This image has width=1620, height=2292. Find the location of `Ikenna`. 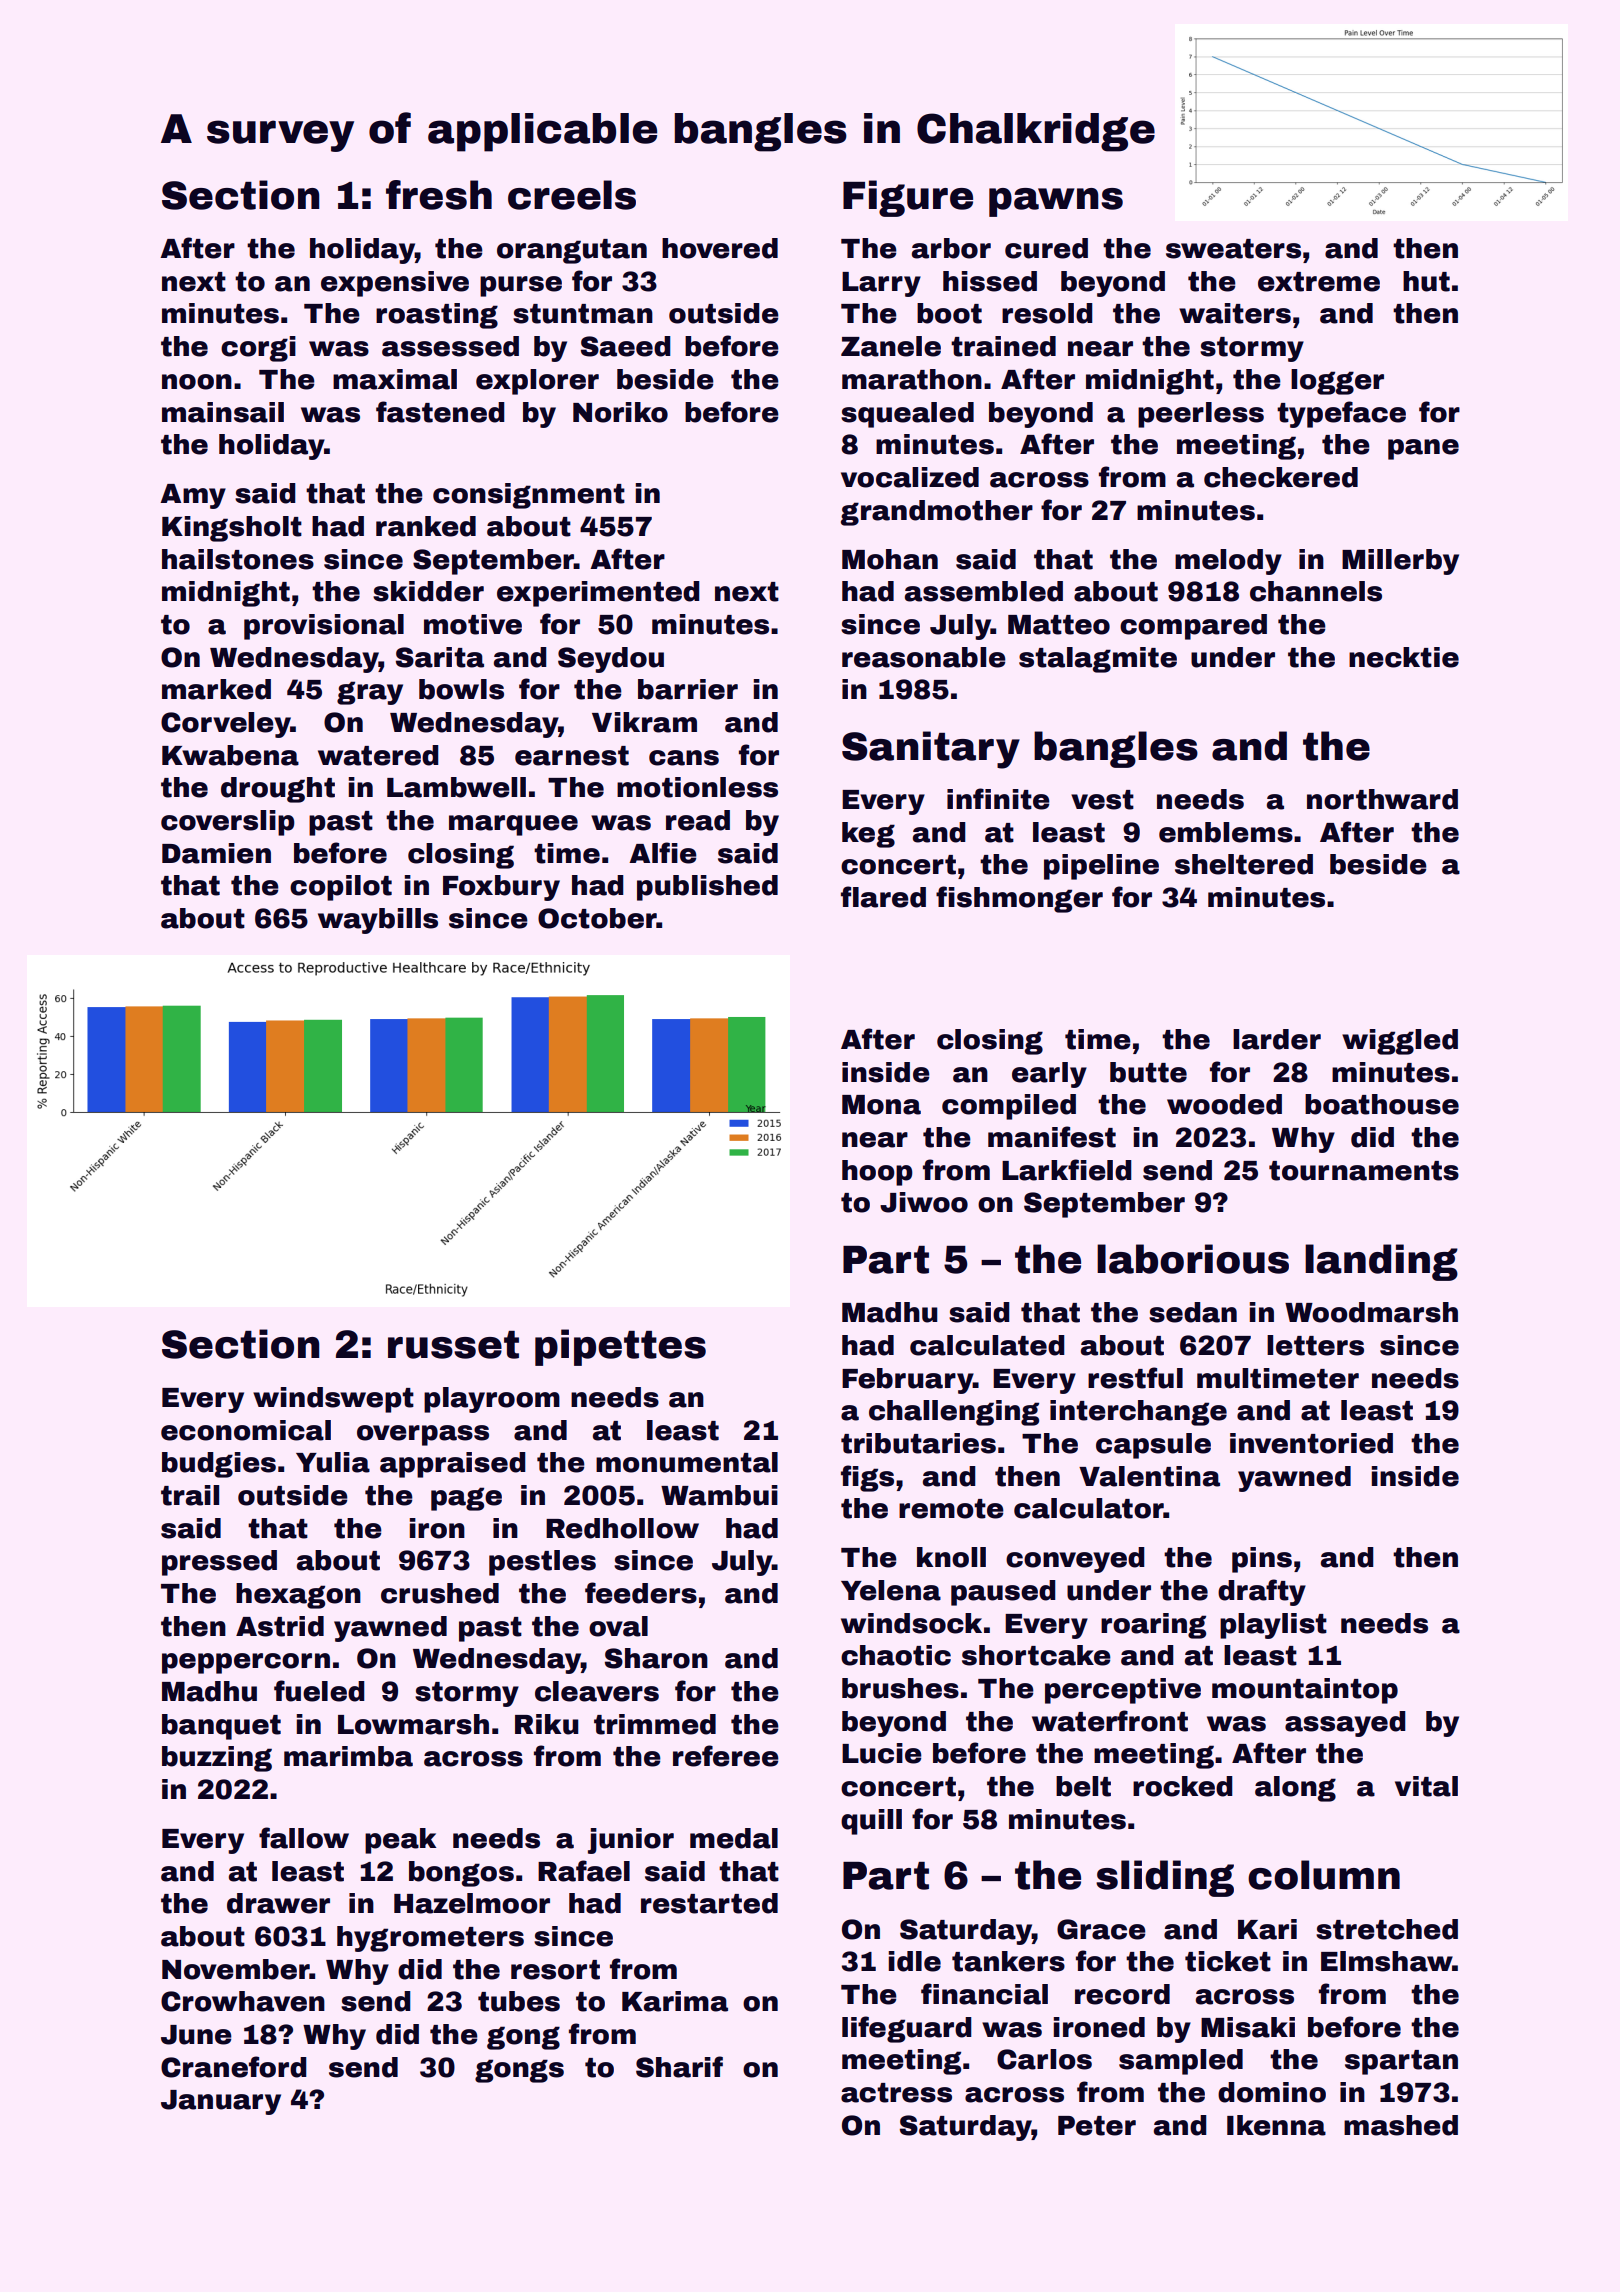

Ikenna is located at coordinates (1276, 2125).
